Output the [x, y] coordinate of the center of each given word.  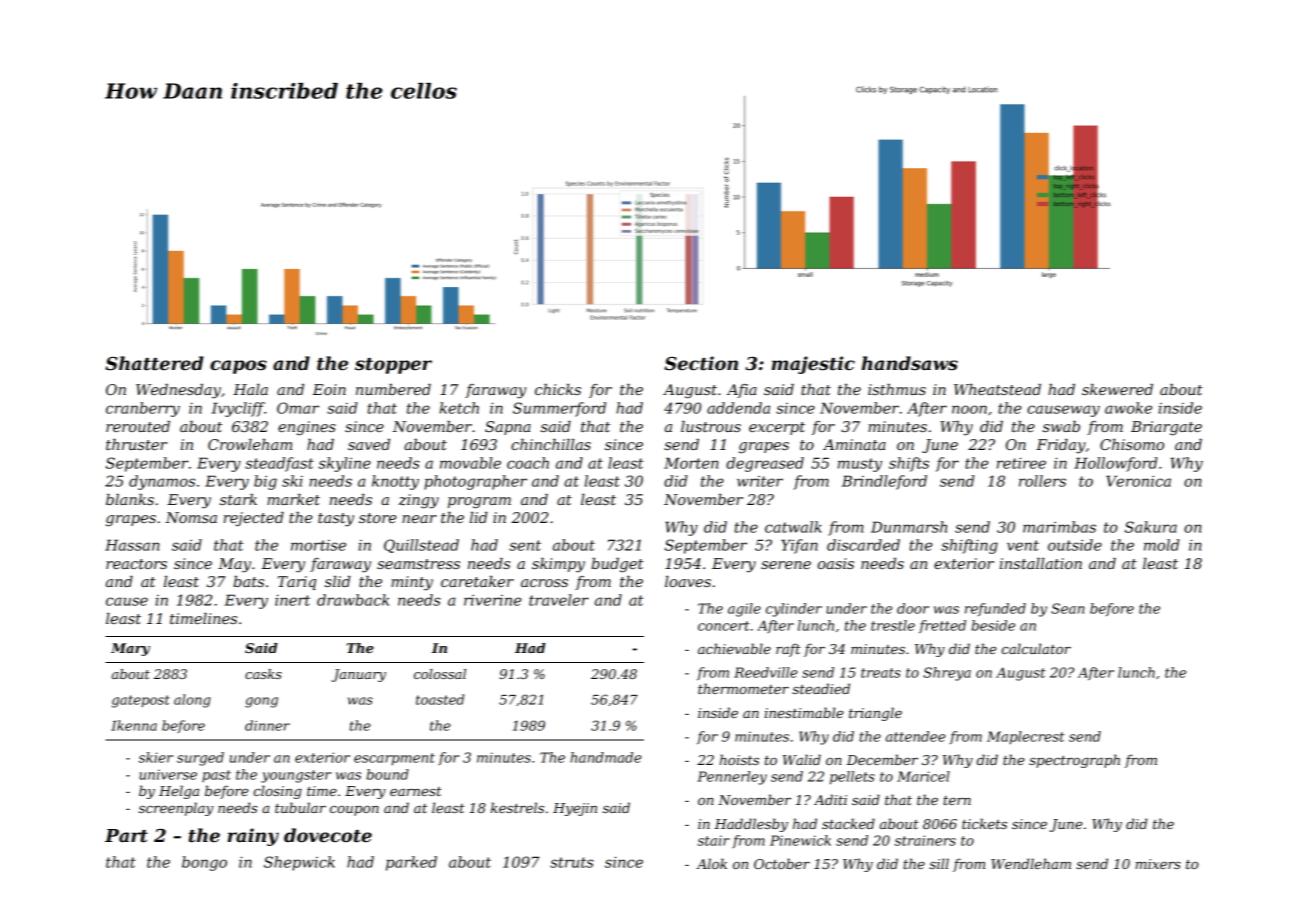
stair [714, 840]
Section [701, 363]
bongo [204, 863]
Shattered [154, 363]
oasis [836, 563]
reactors [136, 564]
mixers [1158, 864]
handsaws [909, 363]
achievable [734, 648]
